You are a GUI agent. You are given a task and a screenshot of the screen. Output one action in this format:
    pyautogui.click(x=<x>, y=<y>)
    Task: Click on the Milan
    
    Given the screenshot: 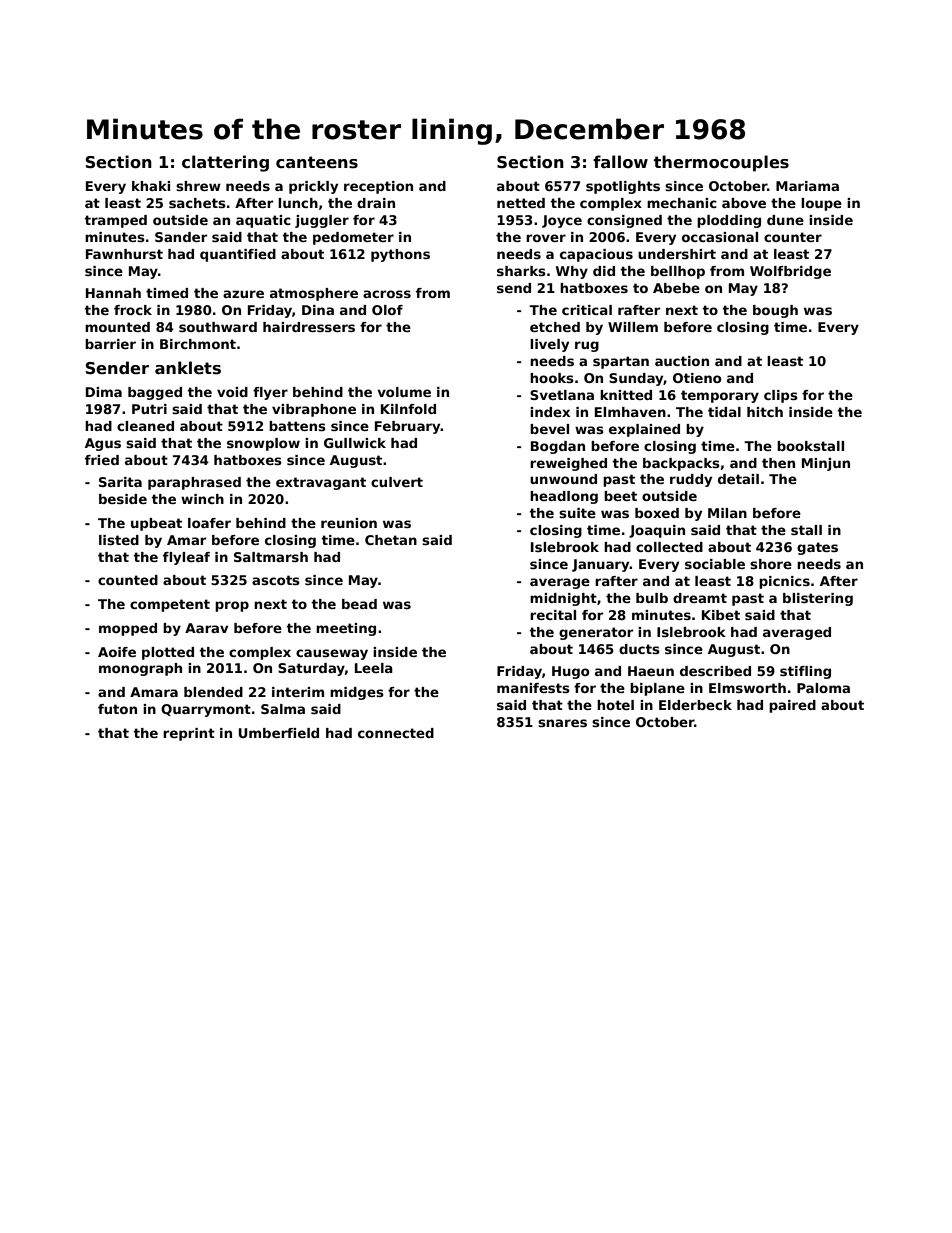 What is the action you would take?
    pyautogui.click(x=727, y=513)
